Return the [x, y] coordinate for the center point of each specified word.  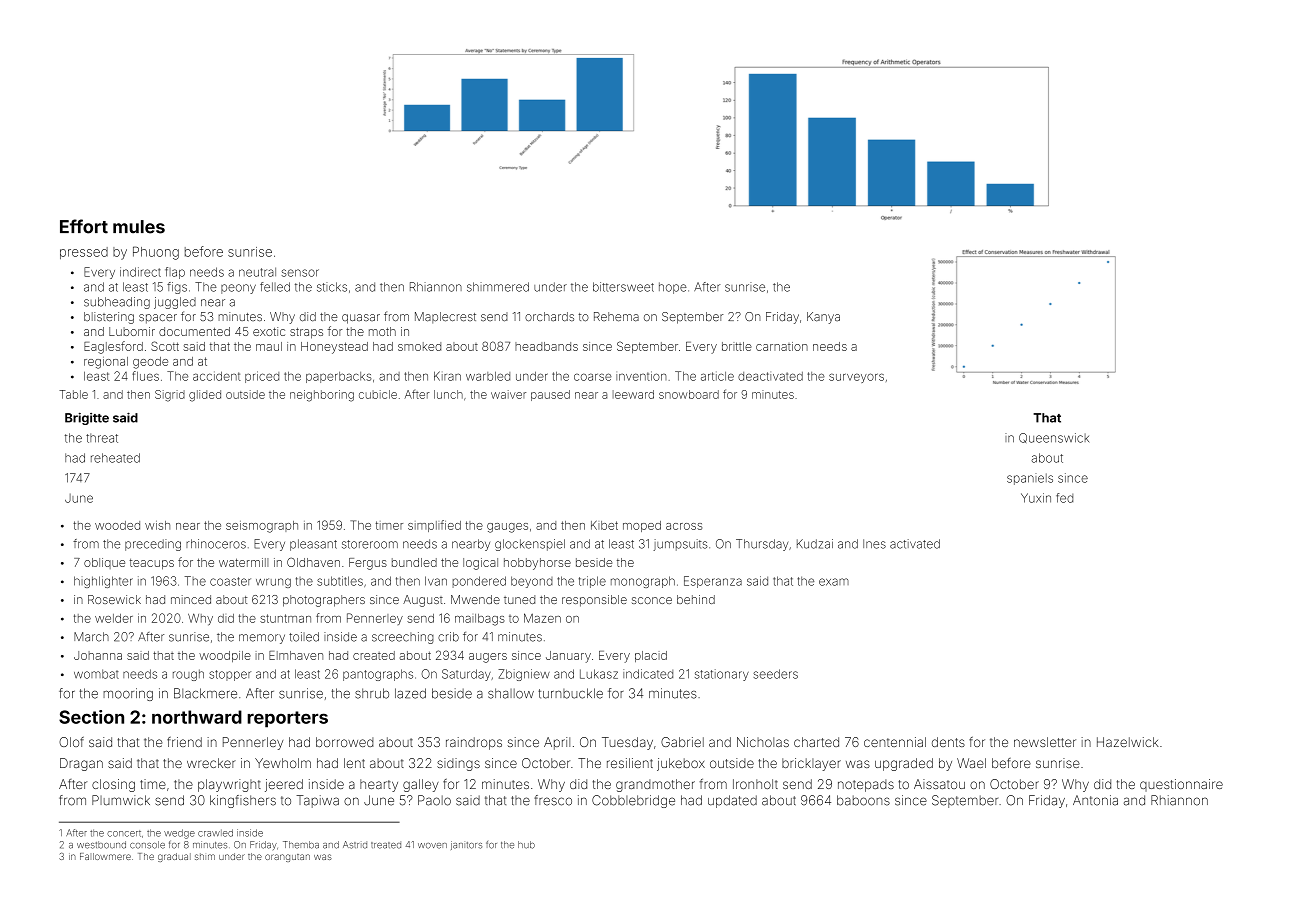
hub [526, 845]
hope [673, 288]
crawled [215, 833]
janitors [466, 845]
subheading [117, 303]
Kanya [823, 318]
